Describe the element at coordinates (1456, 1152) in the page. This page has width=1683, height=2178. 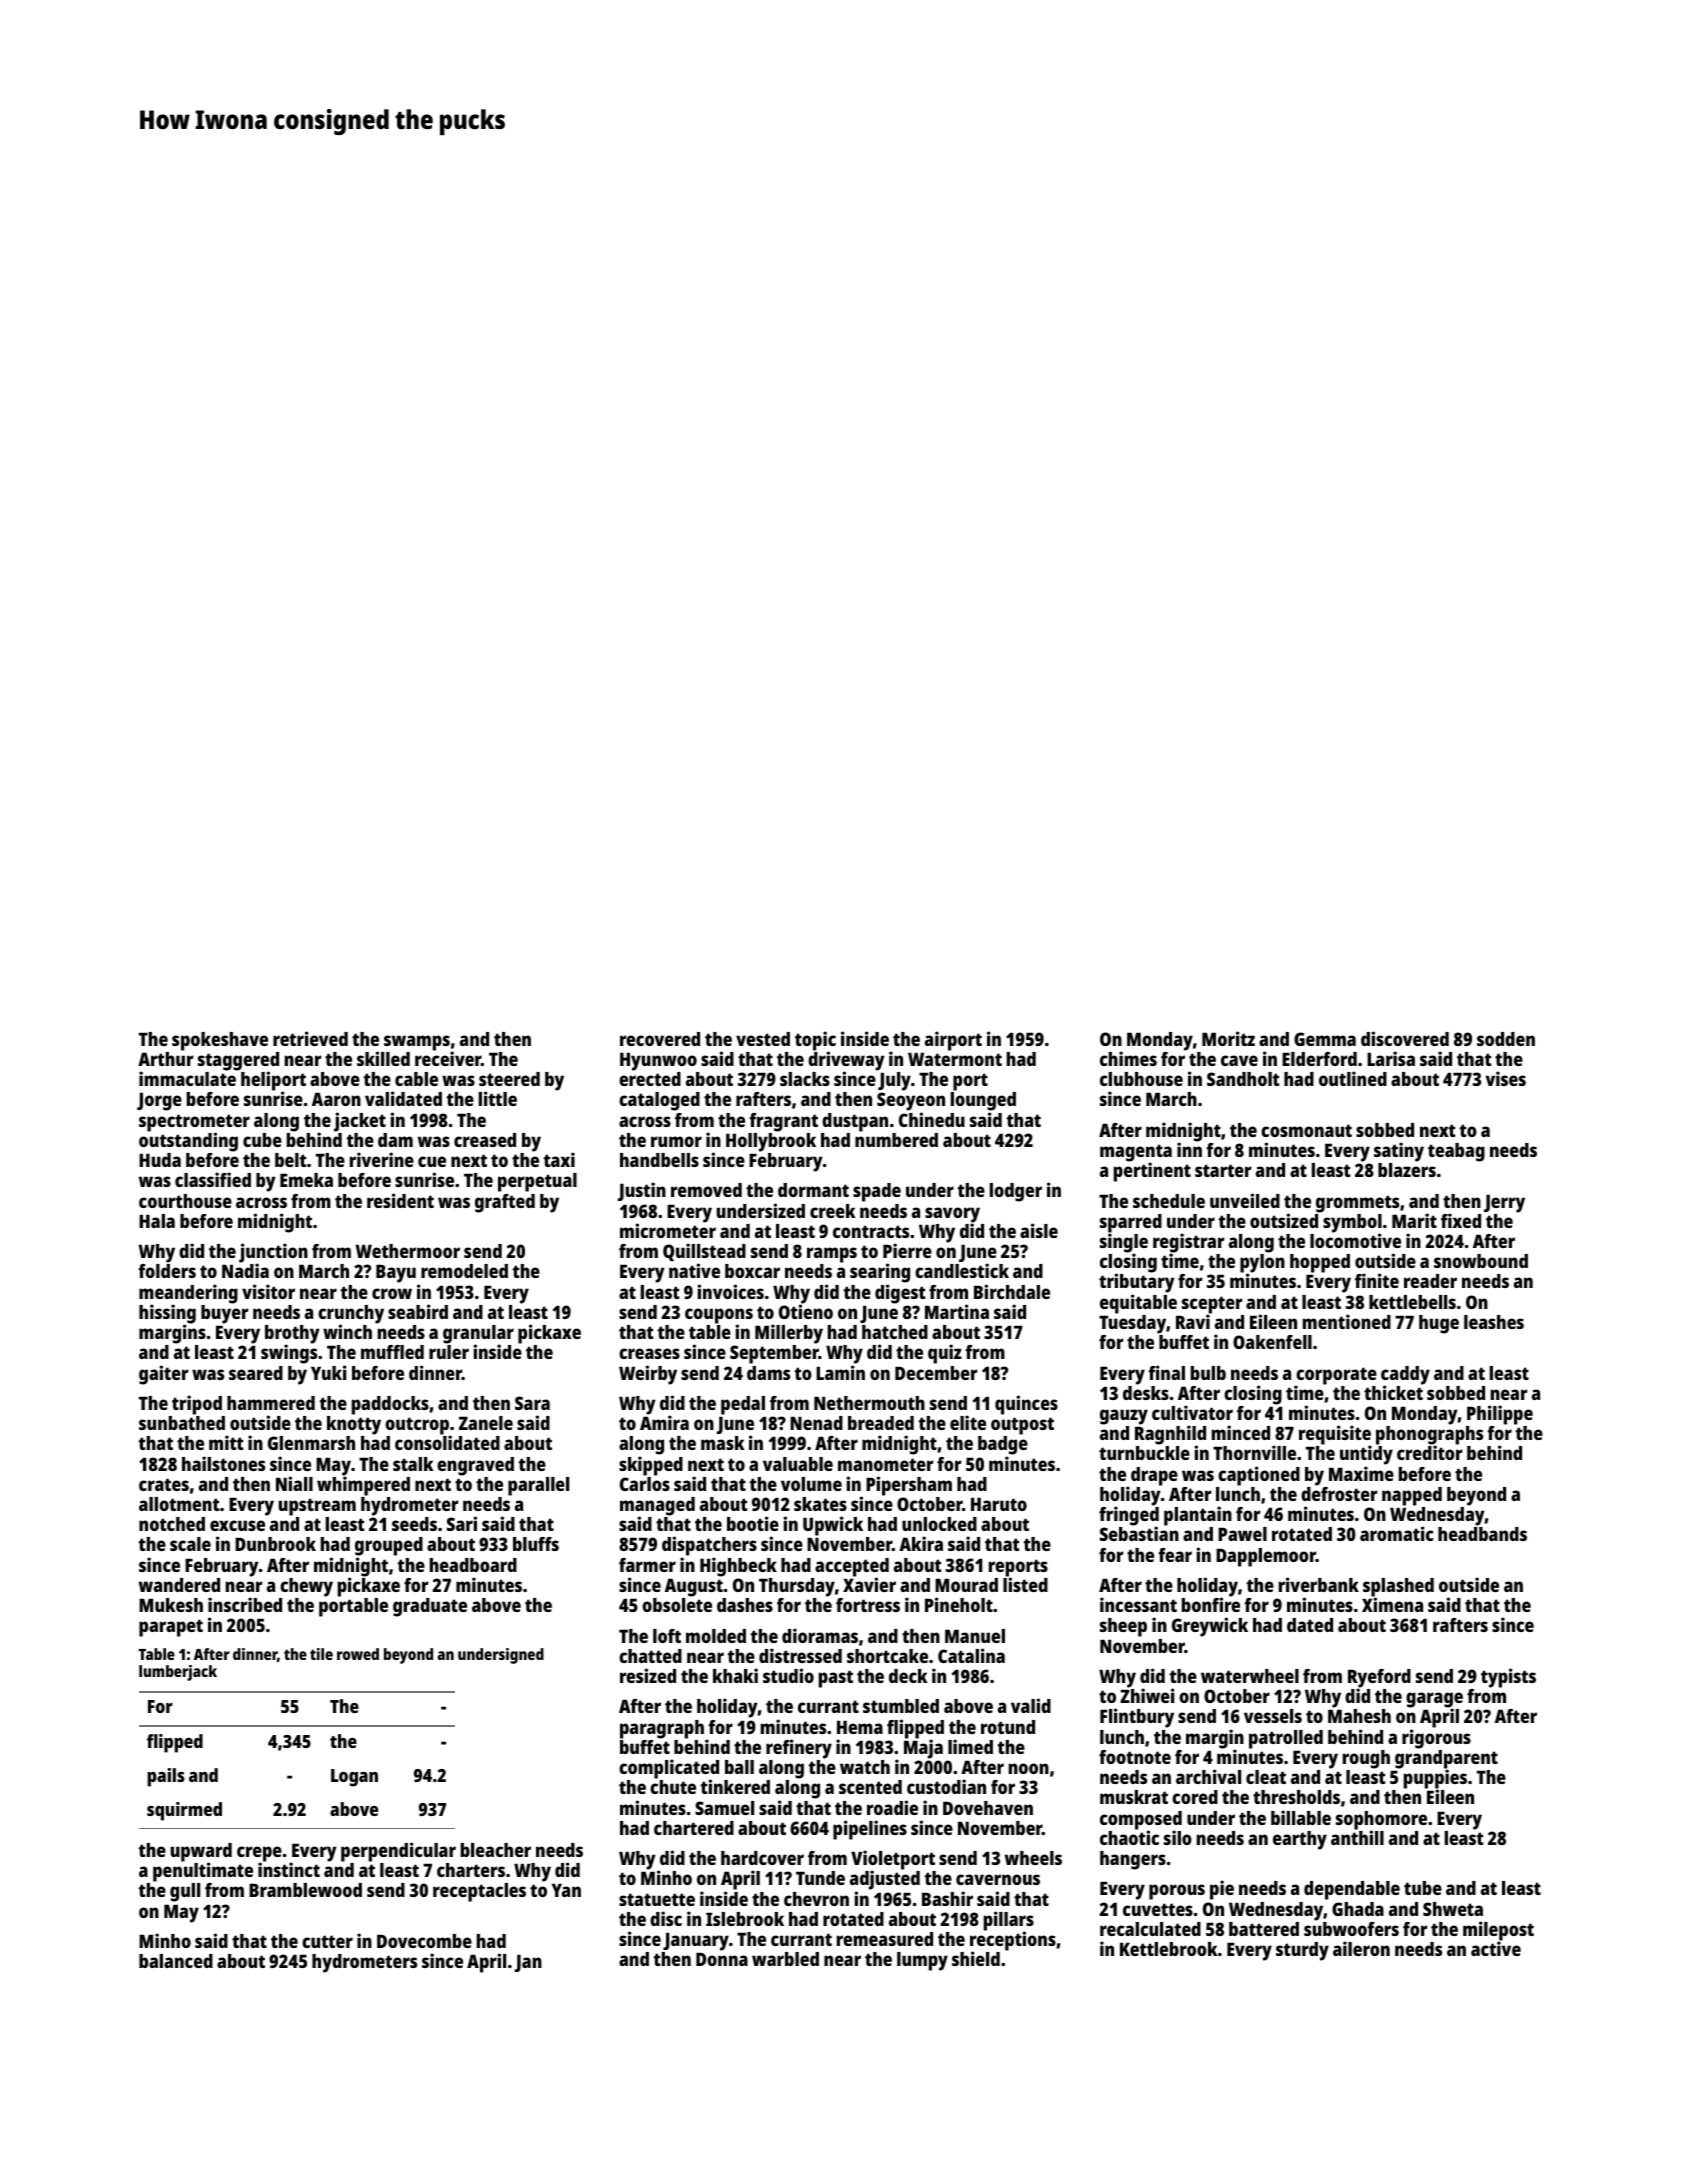
I see `teabag` at that location.
